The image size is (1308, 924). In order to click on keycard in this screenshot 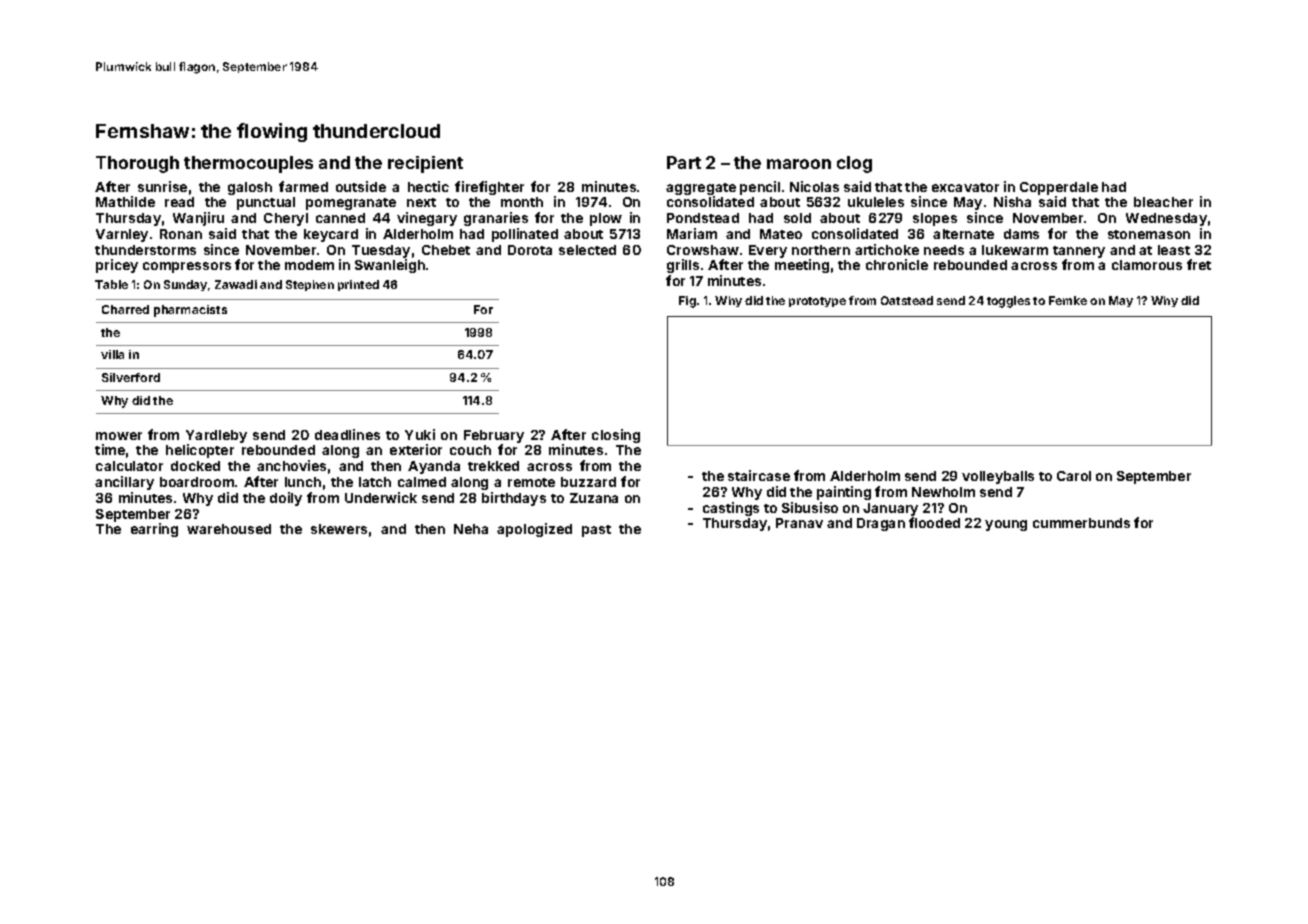, I will do `click(331, 235)`.
